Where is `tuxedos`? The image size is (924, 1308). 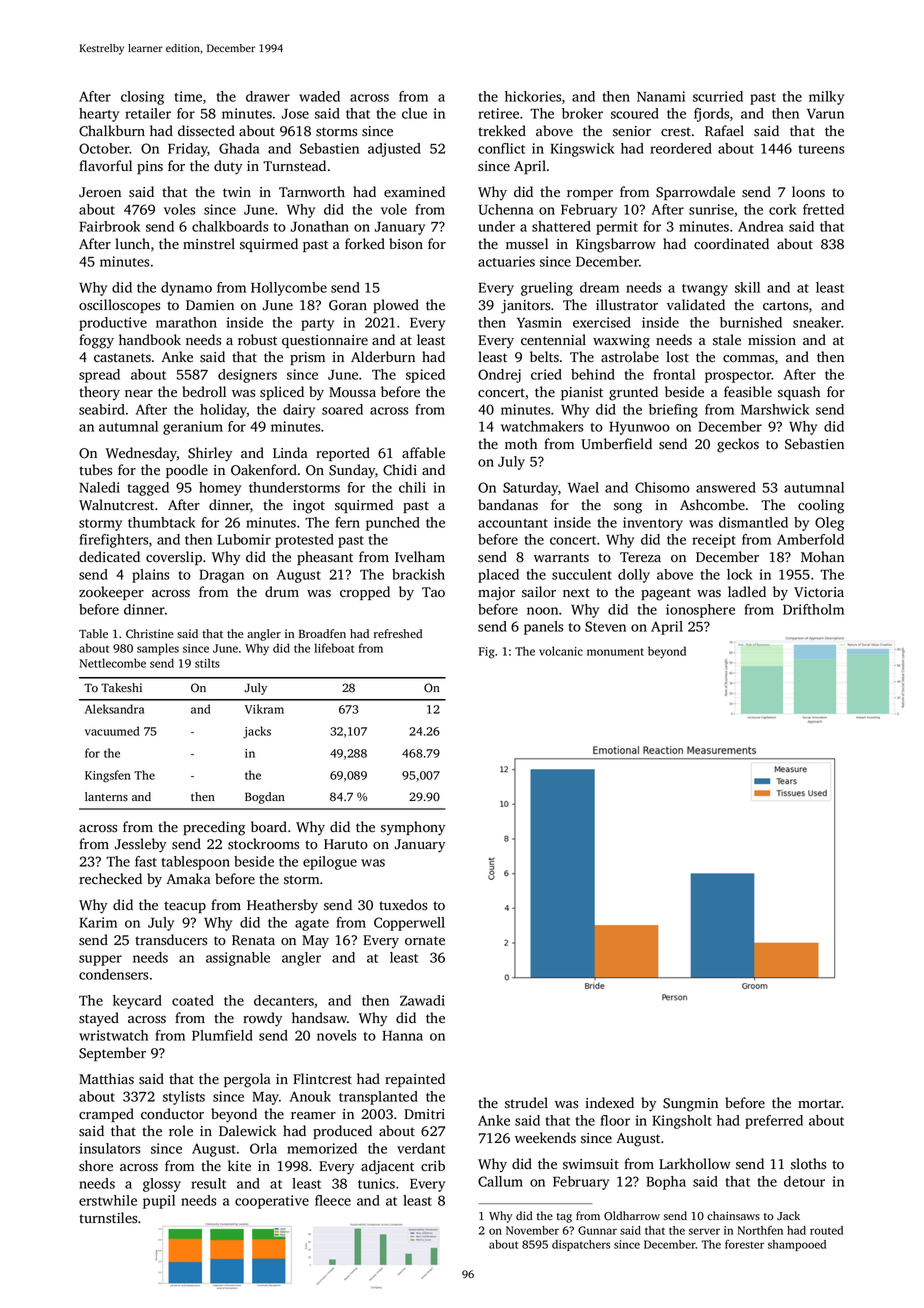 tuxedos is located at coordinates (403, 905).
